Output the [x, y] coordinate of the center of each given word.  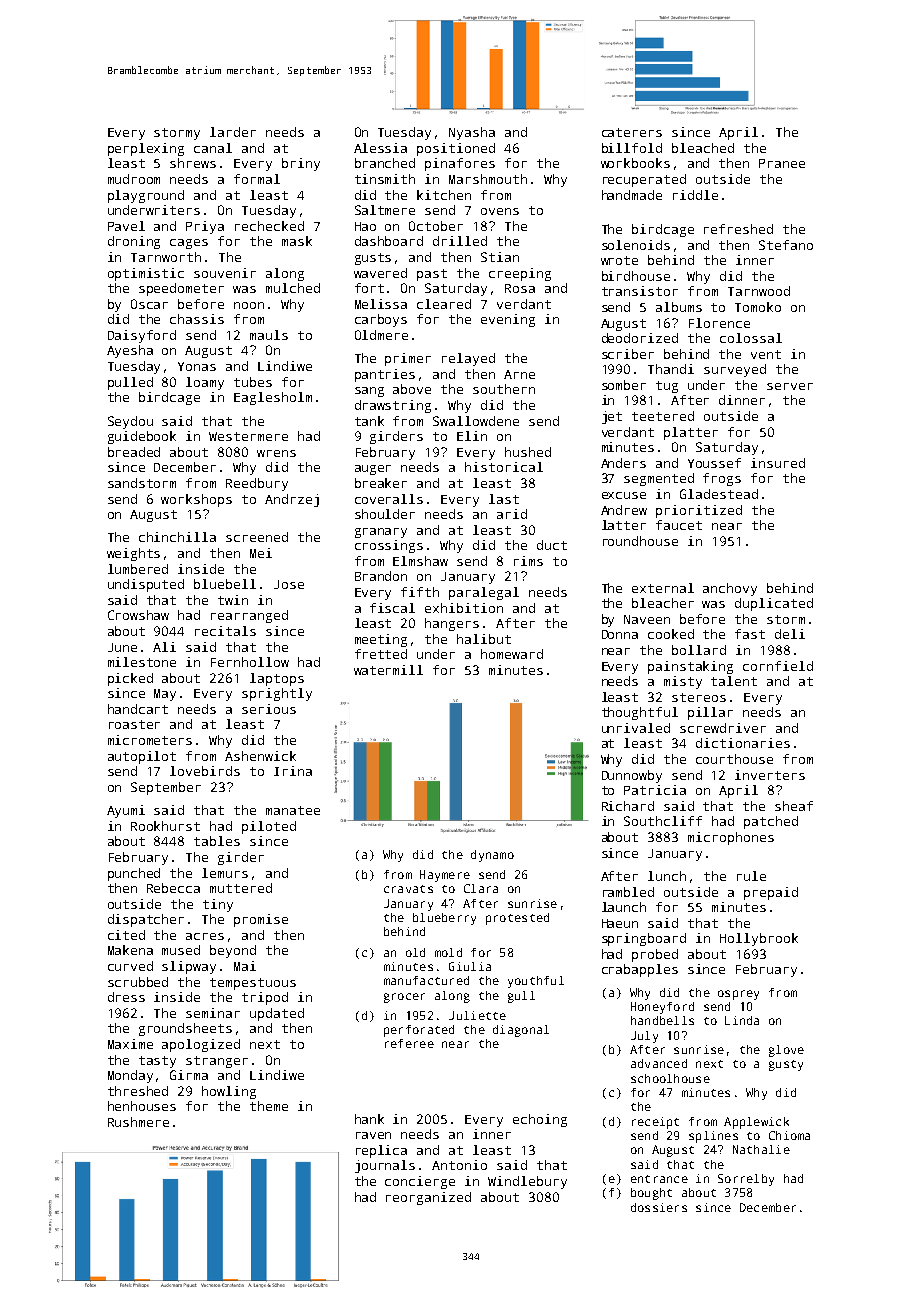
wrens [276, 453]
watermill [388, 670]
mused [181, 950]
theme [269, 1106]
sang [369, 392]
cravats [408, 889]
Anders [623, 463]
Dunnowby [632, 776]
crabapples [640, 970]
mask [297, 241]
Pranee [782, 163]
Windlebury [527, 1182]
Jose [289, 584]
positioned [456, 149]
